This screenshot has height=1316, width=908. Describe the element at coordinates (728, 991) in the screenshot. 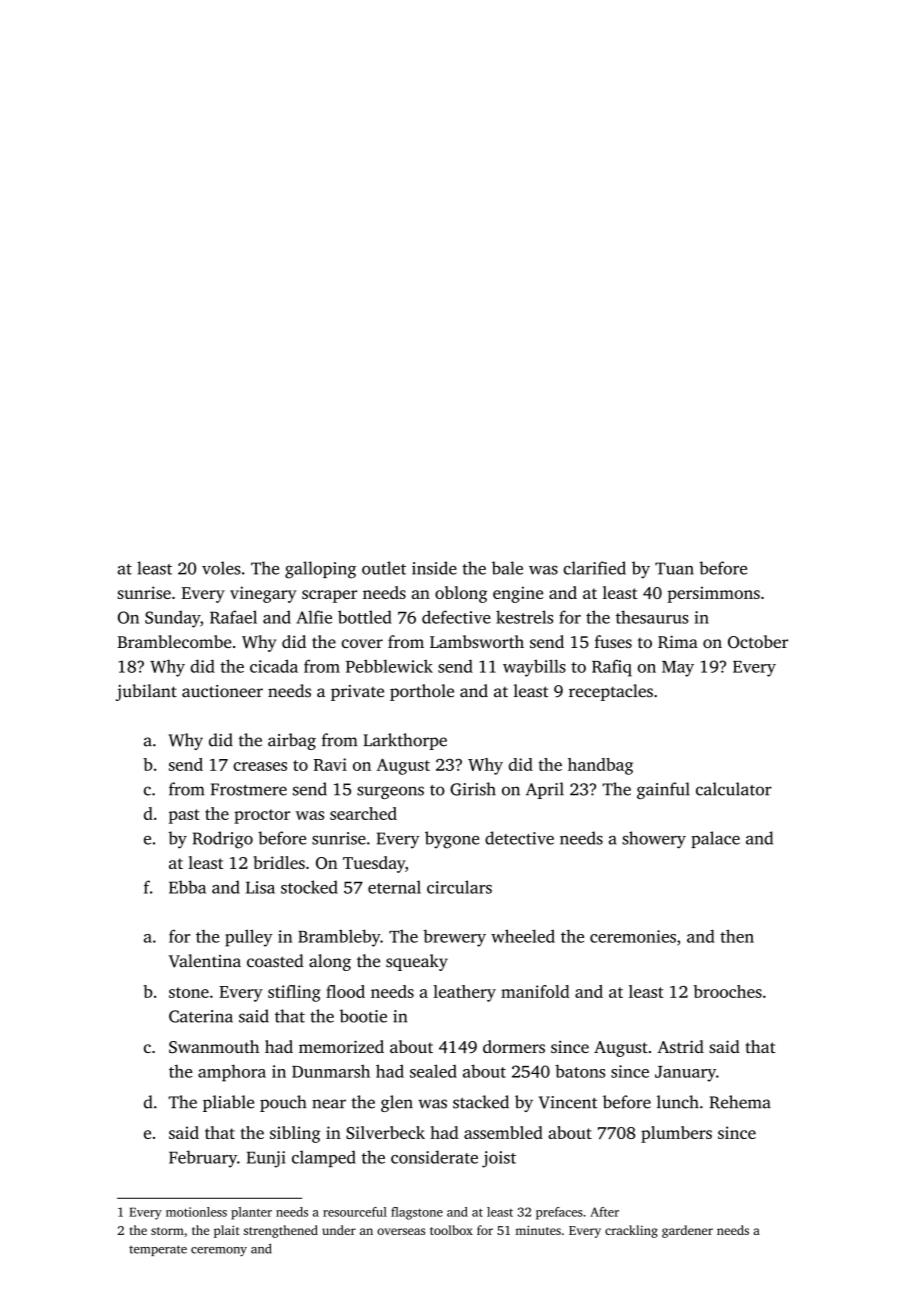

I see `brooches` at that location.
